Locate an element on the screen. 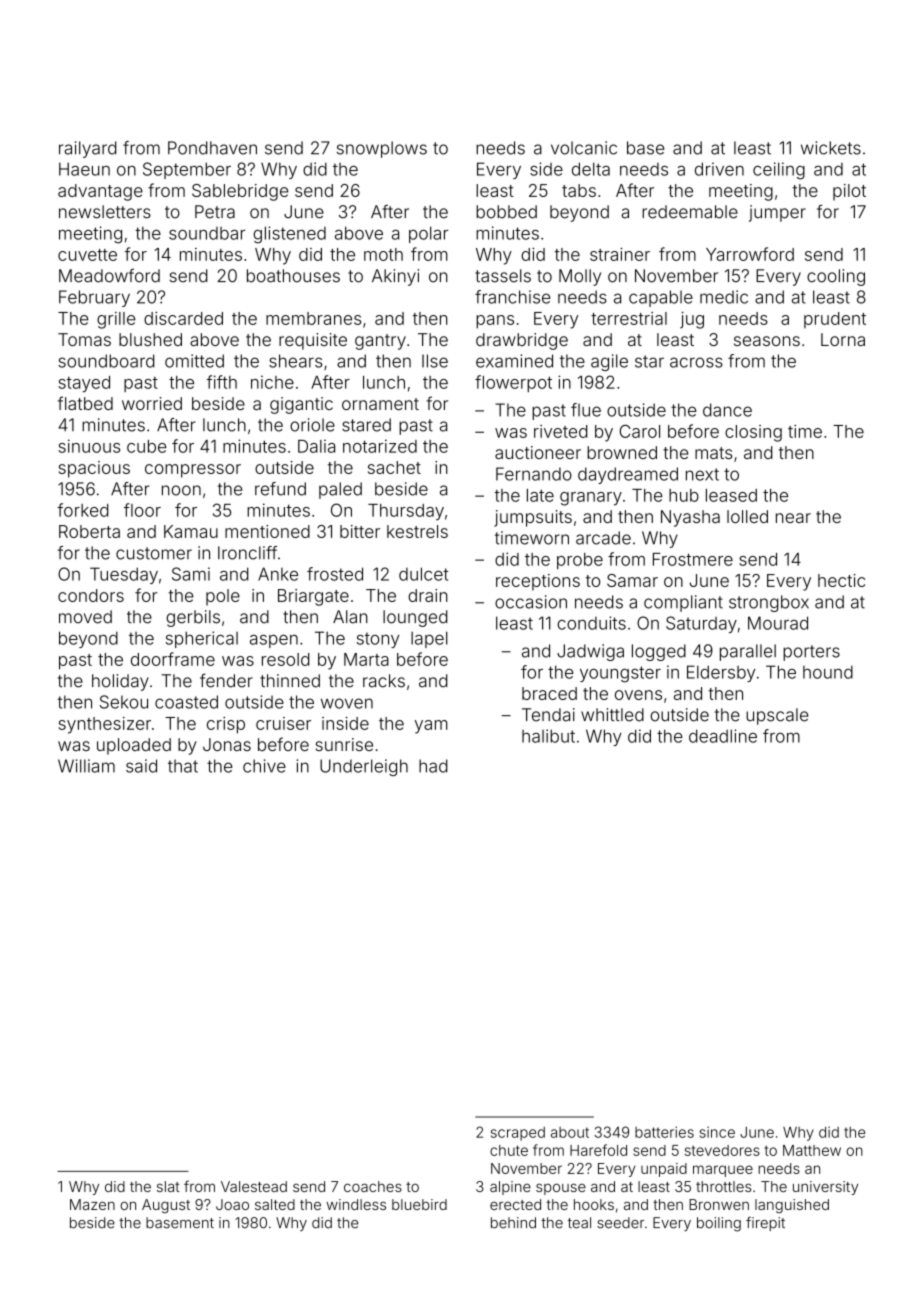  ovens is located at coordinates (638, 695).
